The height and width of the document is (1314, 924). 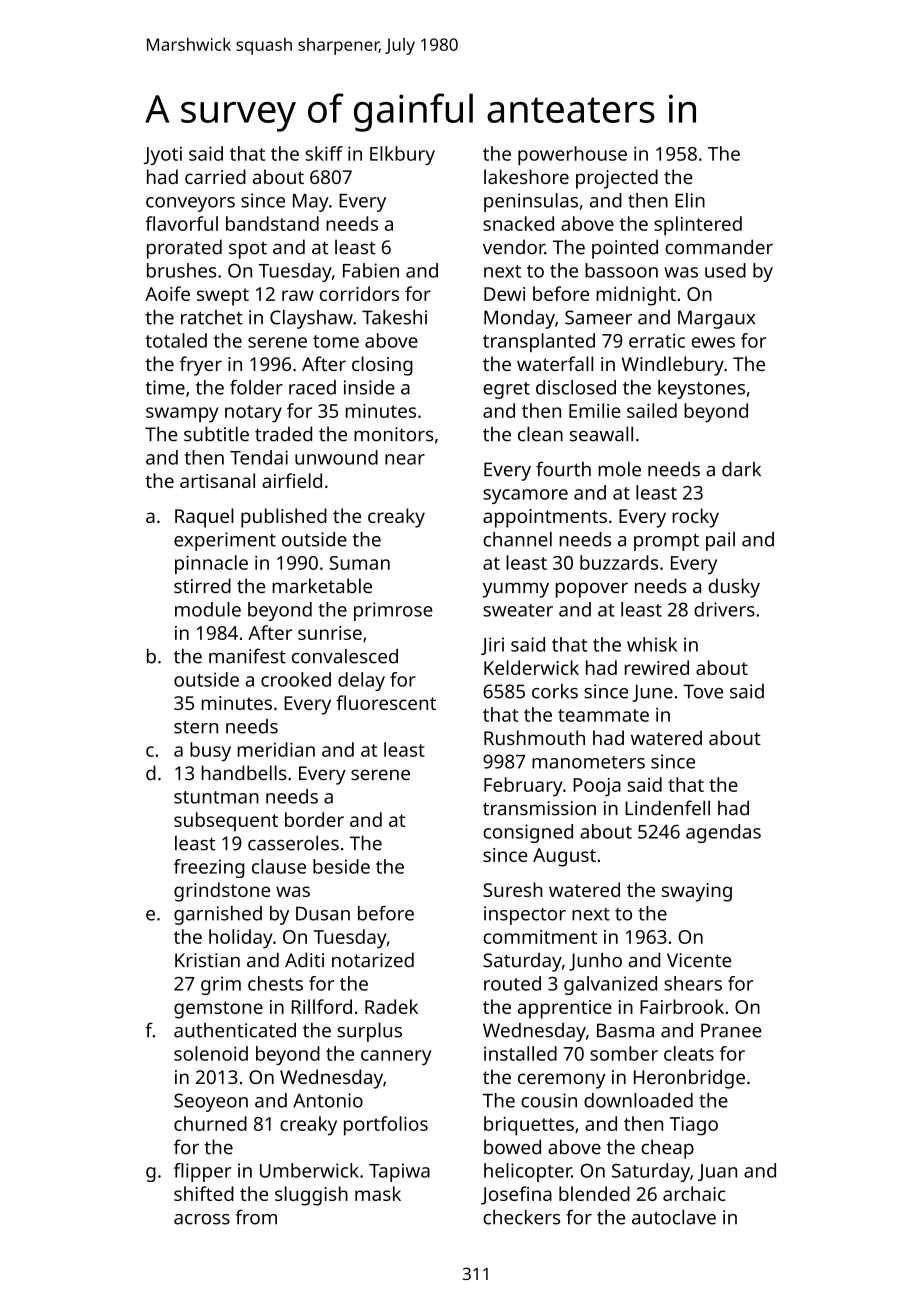 I want to click on used, so click(x=725, y=270).
